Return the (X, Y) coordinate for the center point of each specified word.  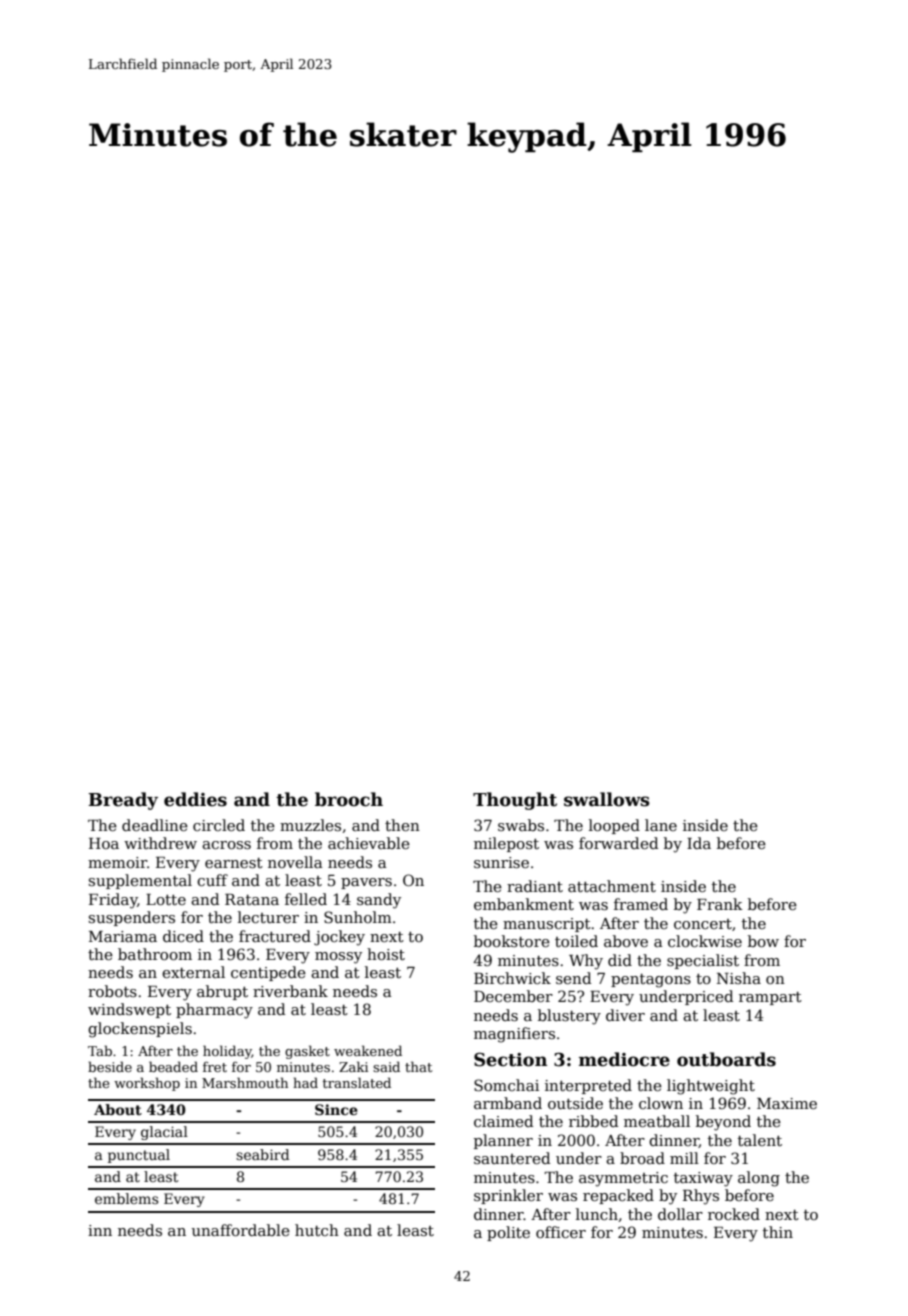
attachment (612, 886)
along (759, 1179)
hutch (317, 1230)
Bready (123, 801)
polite (508, 1233)
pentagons (651, 981)
